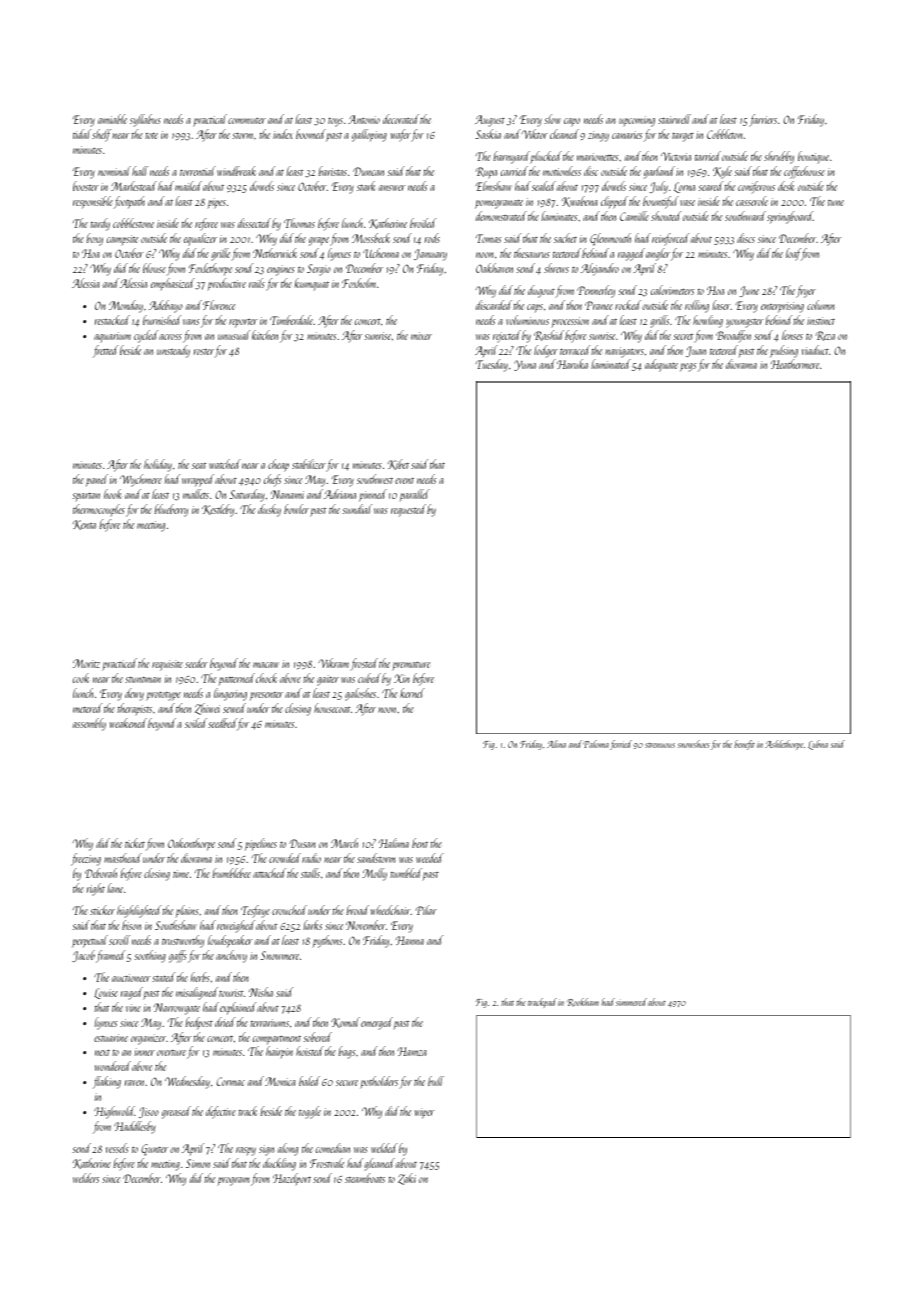  Describe the element at coordinates (813, 157) in the image. I see `boutique` at that location.
